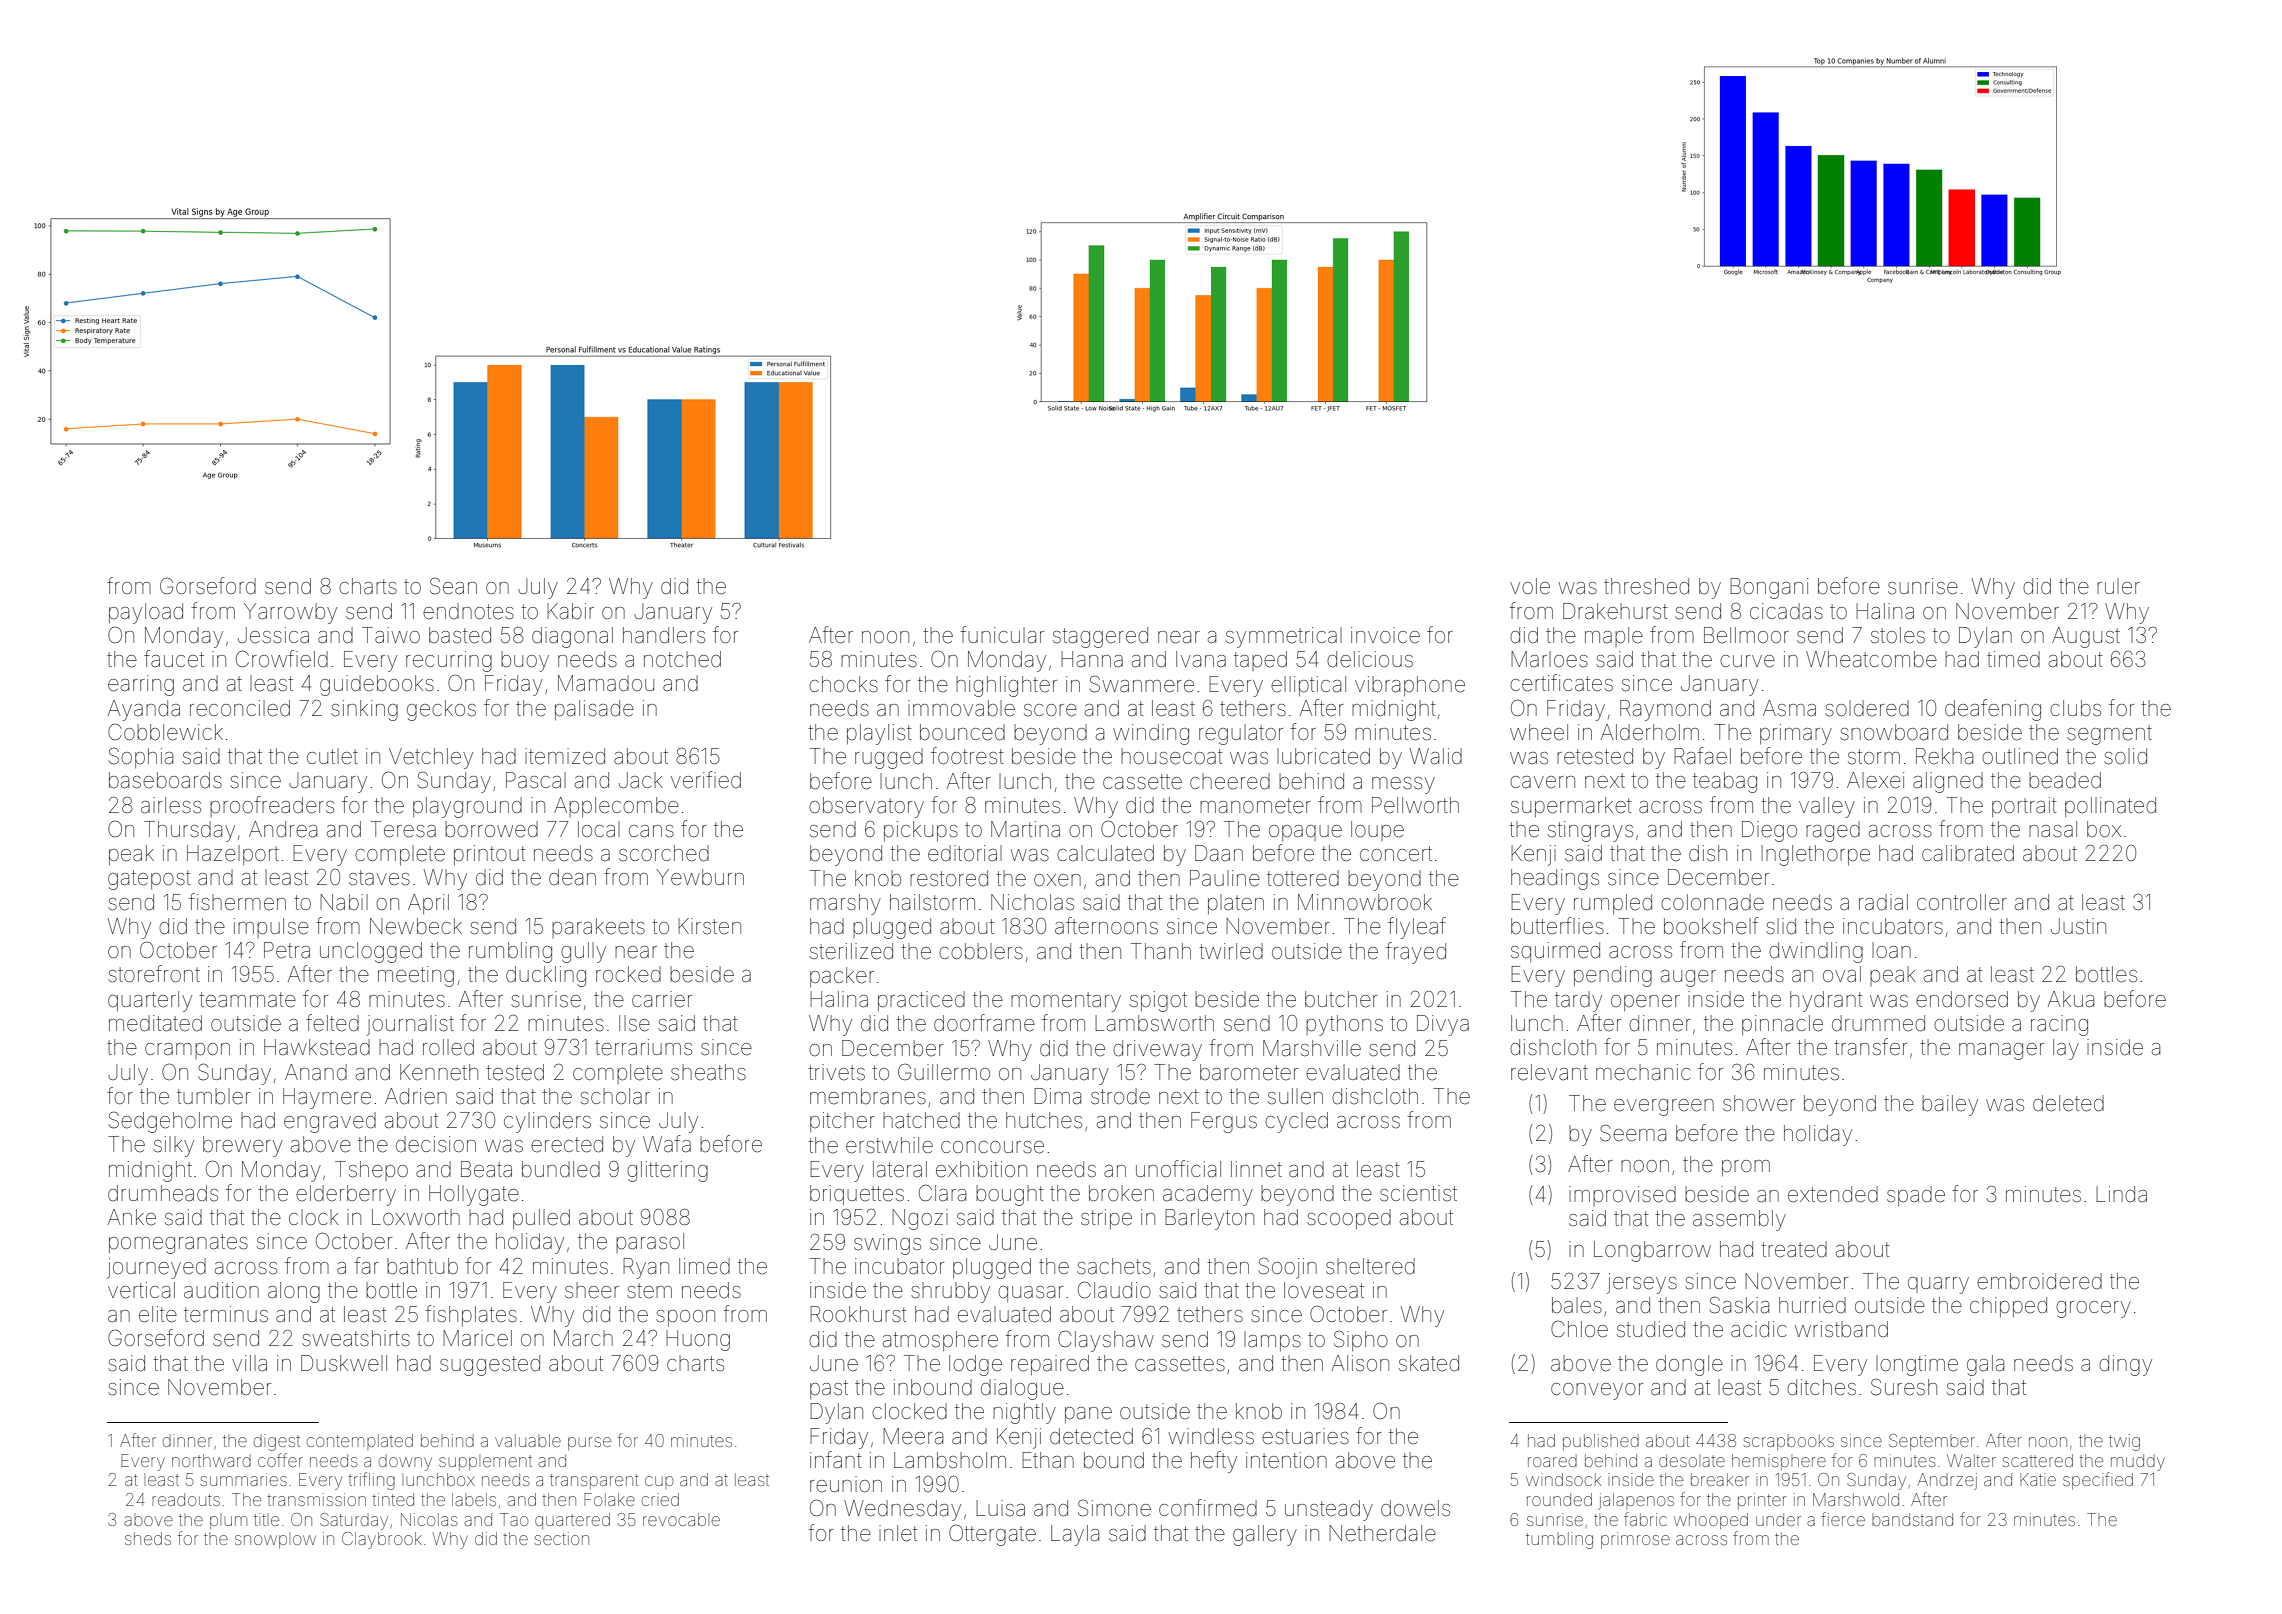 This screenshot has height=1614, width=2282. What do you see at coordinates (1158, 1001) in the screenshot?
I see `spigot` at bounding box center [1158, 1001].
